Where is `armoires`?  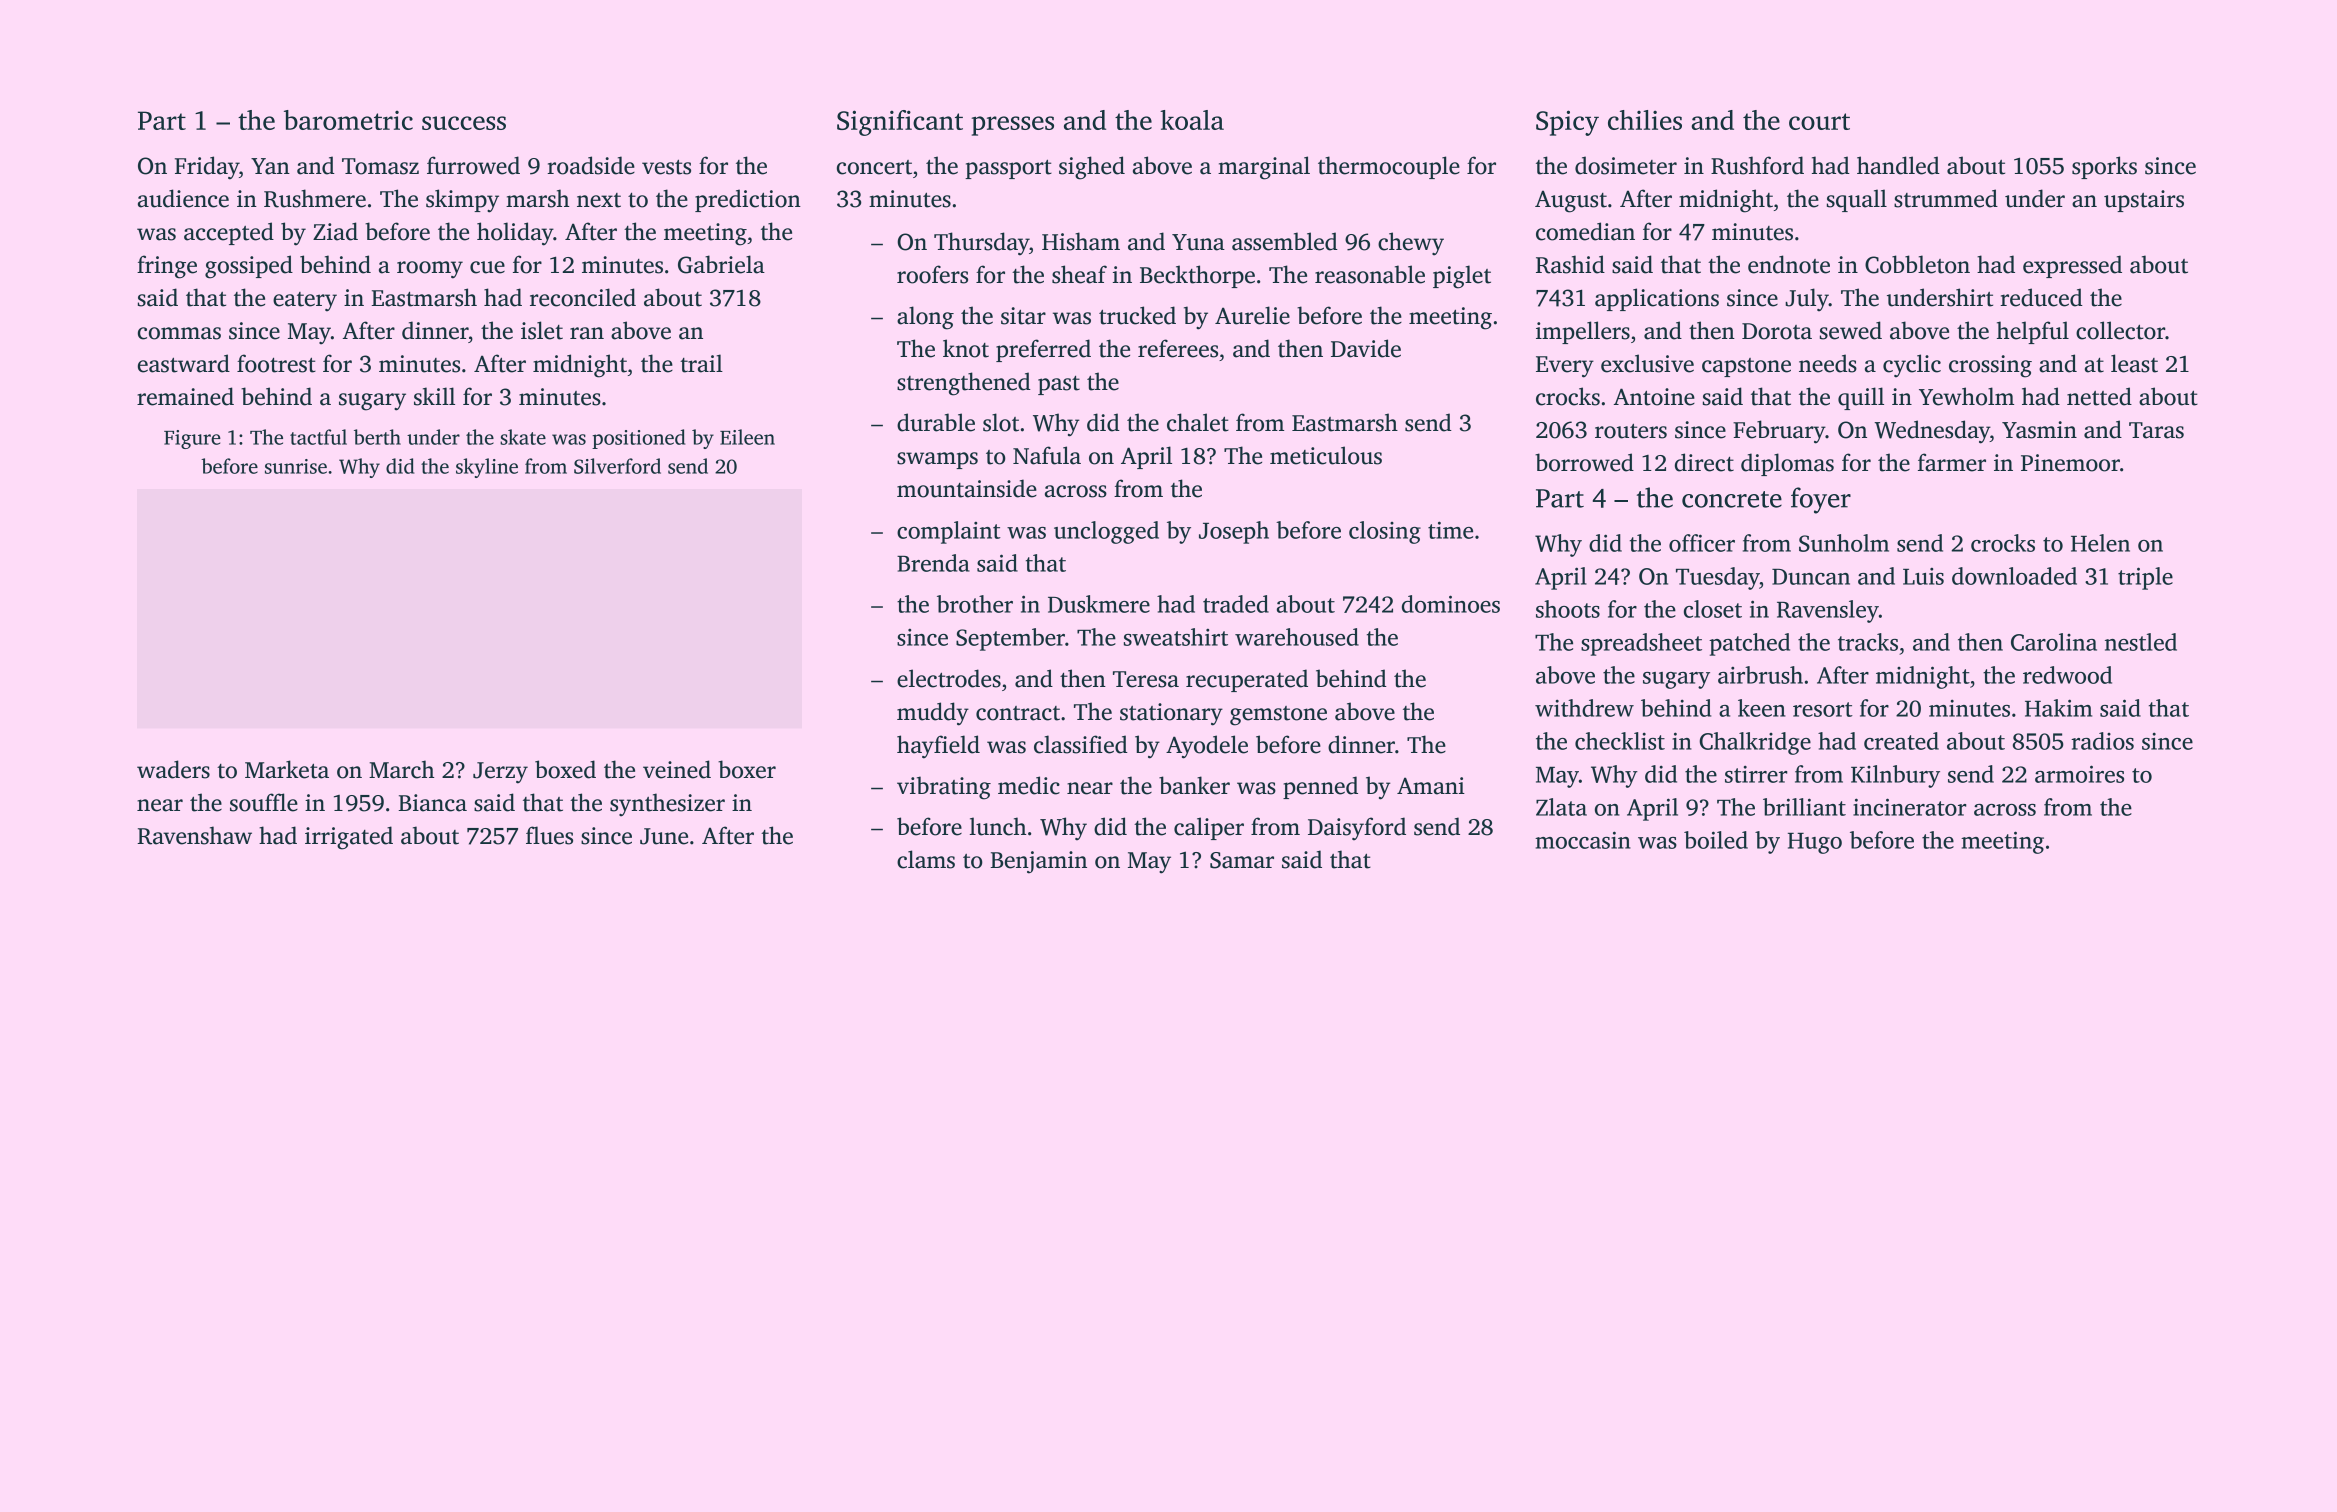 armoires is located at coordinates (2079, 774).
